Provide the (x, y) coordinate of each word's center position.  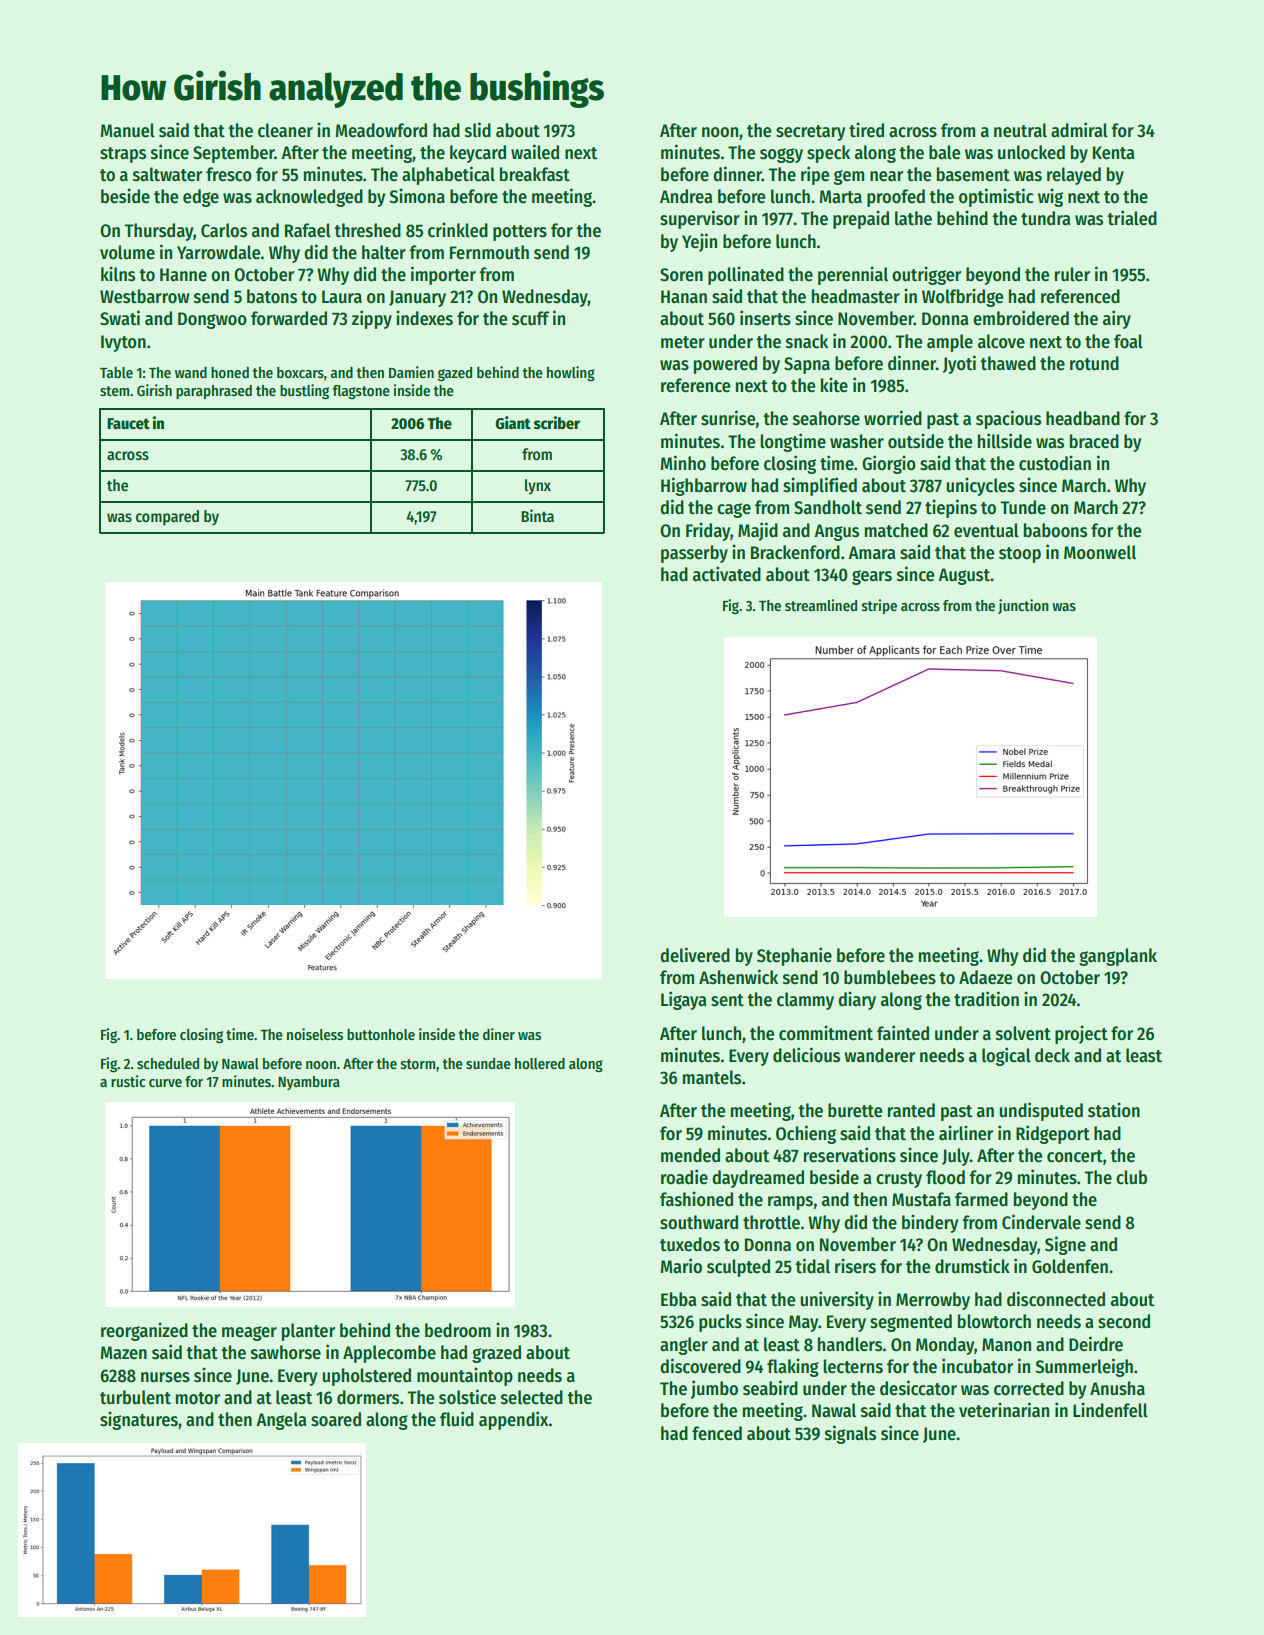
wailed (535, 152)
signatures (139, 1420)
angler (684, 1346)
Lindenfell (1110, 1410)
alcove (1001, 341)
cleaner (285, 130)
